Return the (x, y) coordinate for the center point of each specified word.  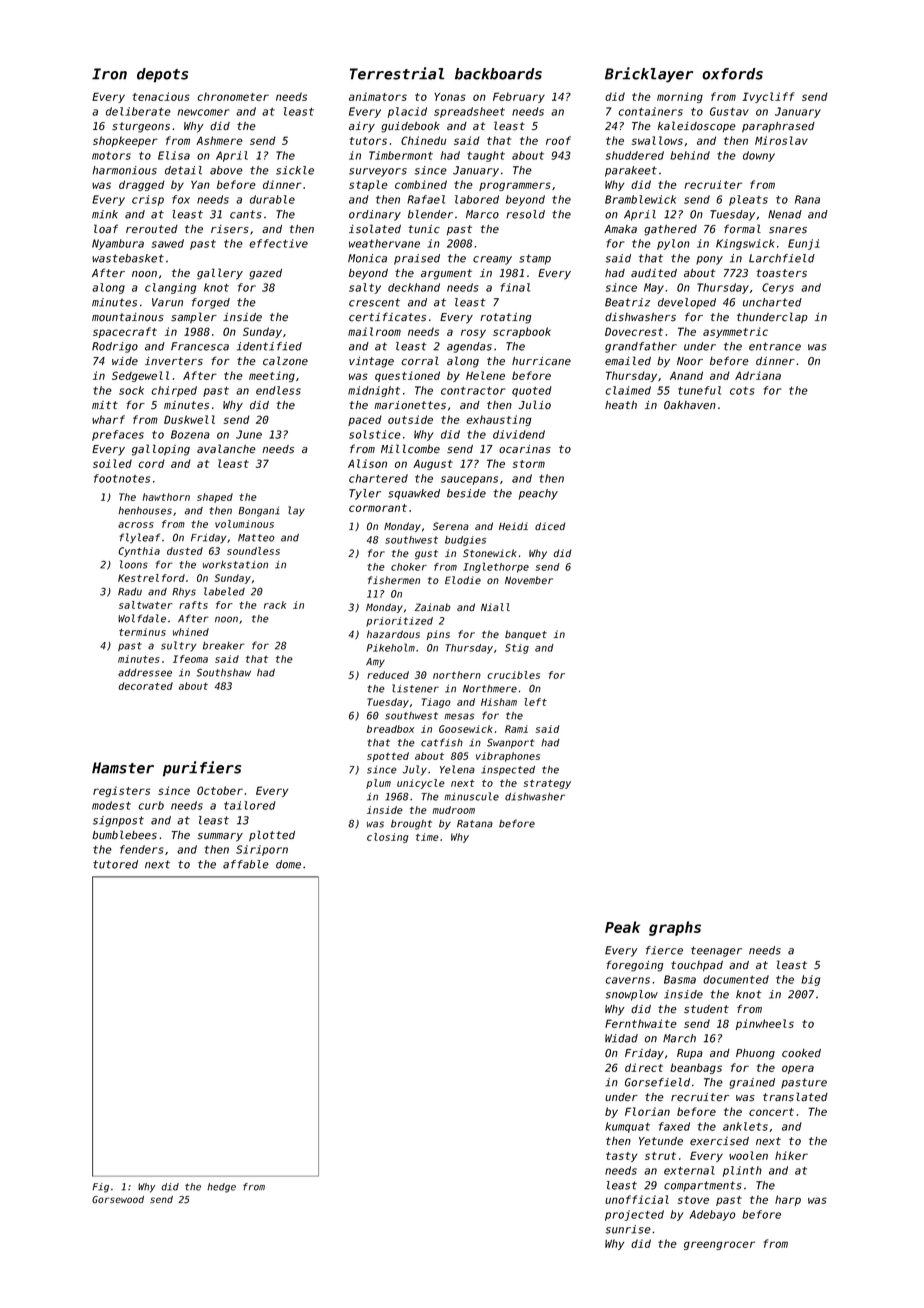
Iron (109, 74)
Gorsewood (118, 1199)
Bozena (190, 434)
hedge (221, 1188)
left (535, 702)
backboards (498, 74)
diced (550, 526)
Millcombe (410, 449)
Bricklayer (649, 74)
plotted (272, 835)
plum (378, 784)
